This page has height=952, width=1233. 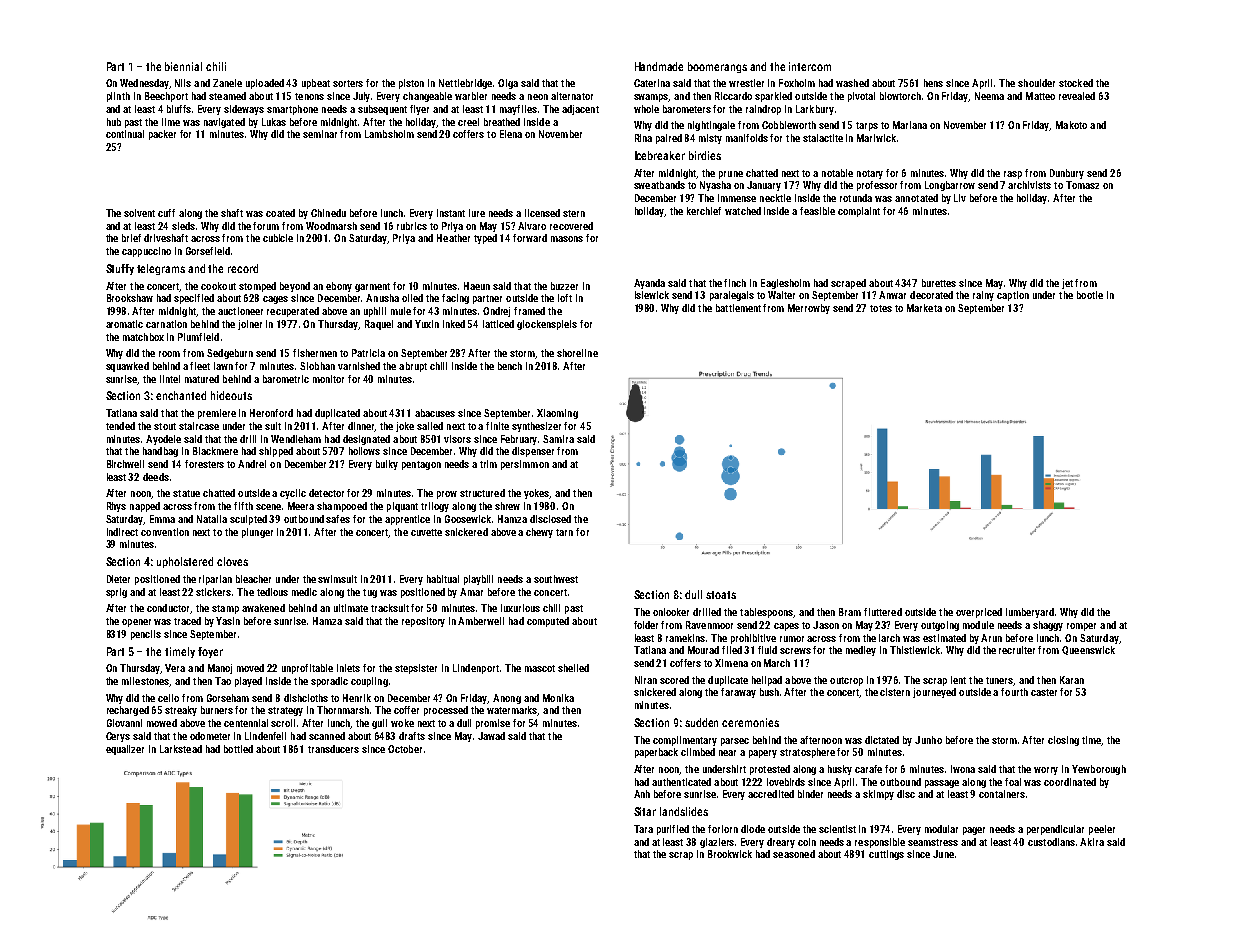 I want to click on sorters, so click(x=348, y=83).
